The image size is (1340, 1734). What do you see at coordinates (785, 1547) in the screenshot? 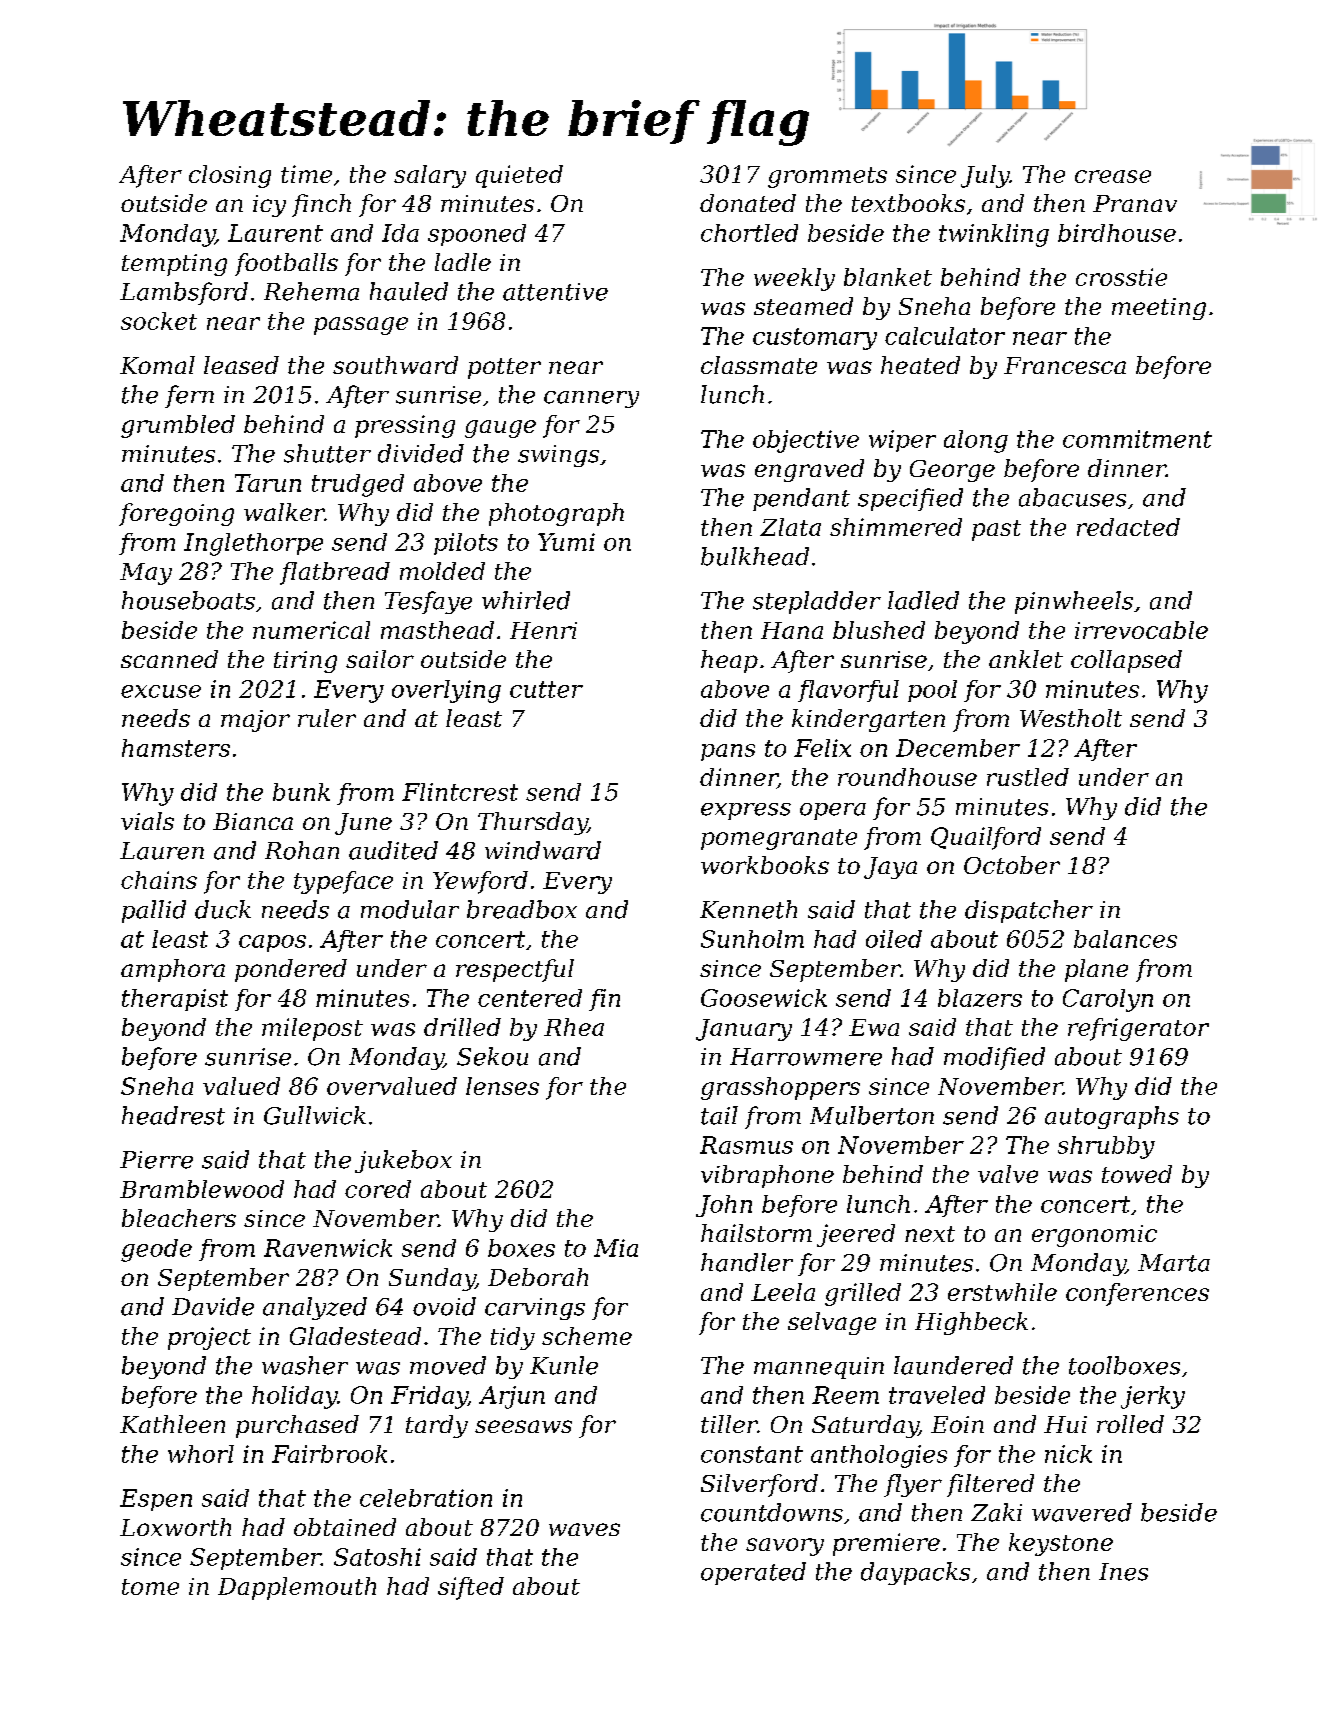
I see `savory` at bounding box center [785, 1547].
